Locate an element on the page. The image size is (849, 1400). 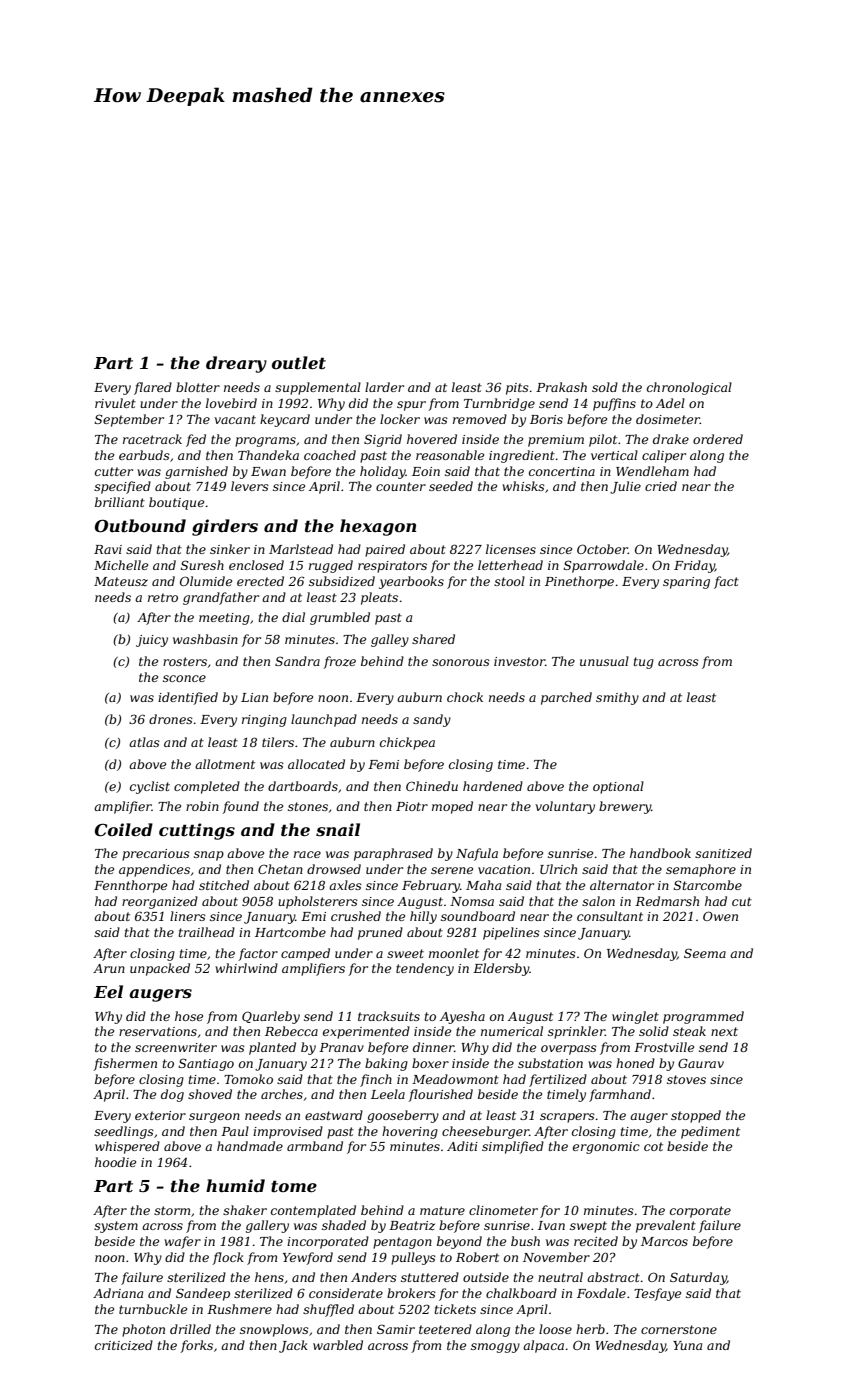
tug is located at coordinates (644, 663).
